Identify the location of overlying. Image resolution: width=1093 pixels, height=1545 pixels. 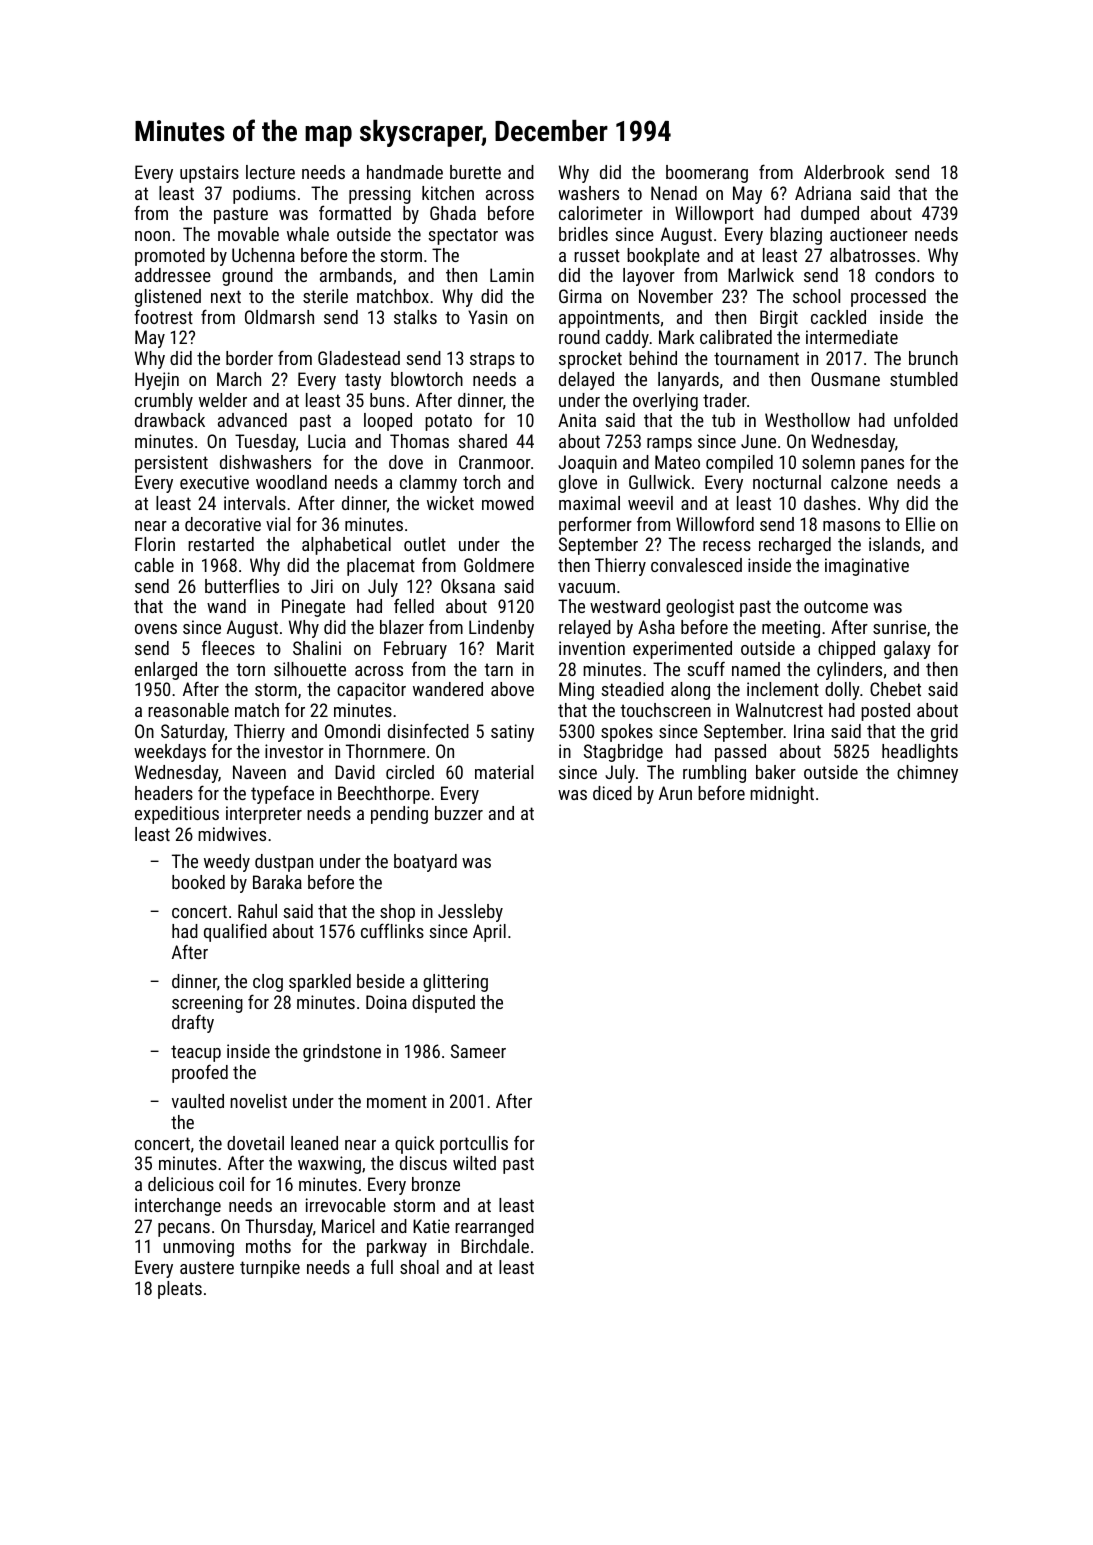
(665, 402).
